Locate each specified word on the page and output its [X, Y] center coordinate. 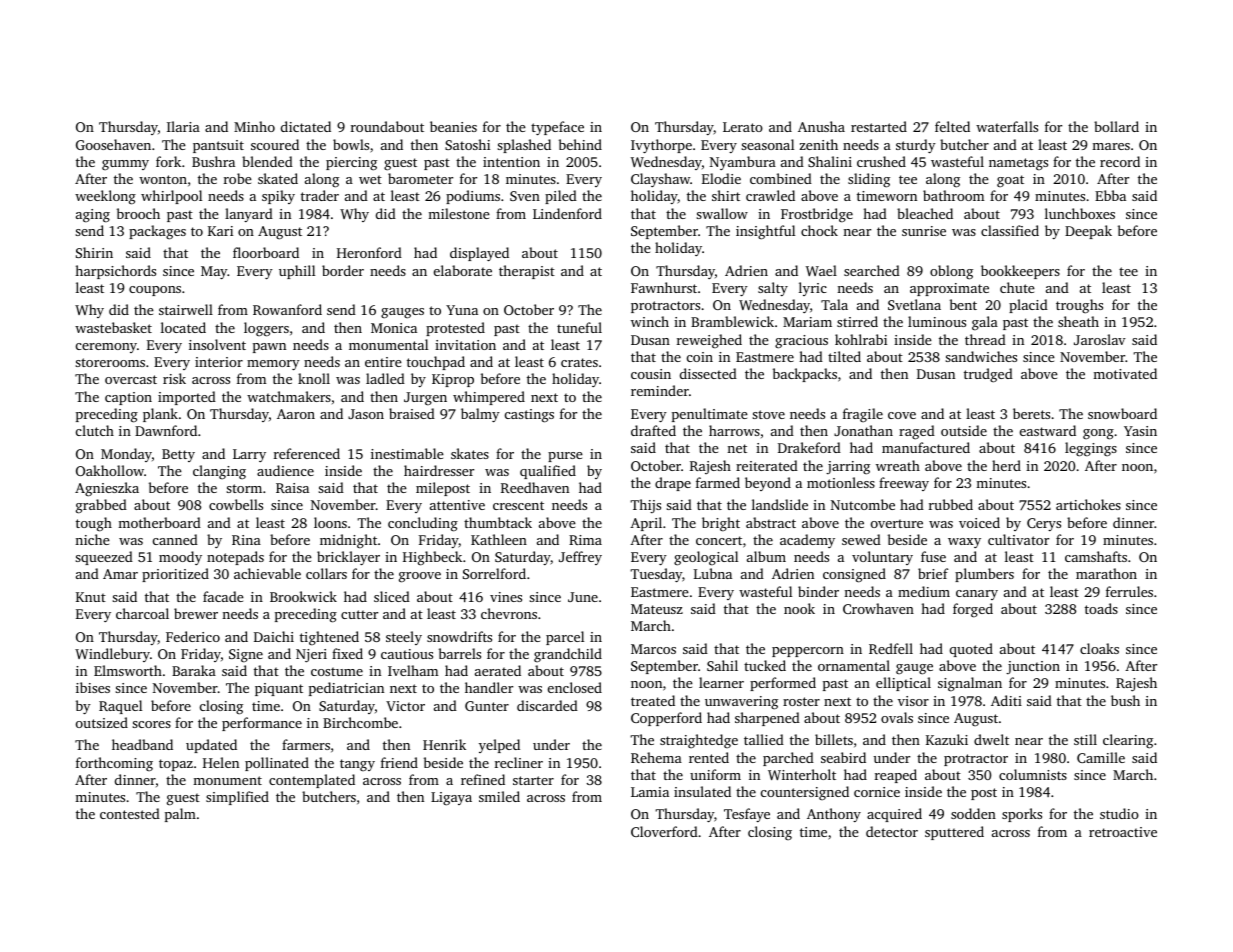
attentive [457, 505]
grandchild [568, 655]
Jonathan [863, 430]
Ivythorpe [661, 146]
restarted [879, 126]
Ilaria [183, 126]
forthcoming [114, 764]
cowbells [236, 504]
